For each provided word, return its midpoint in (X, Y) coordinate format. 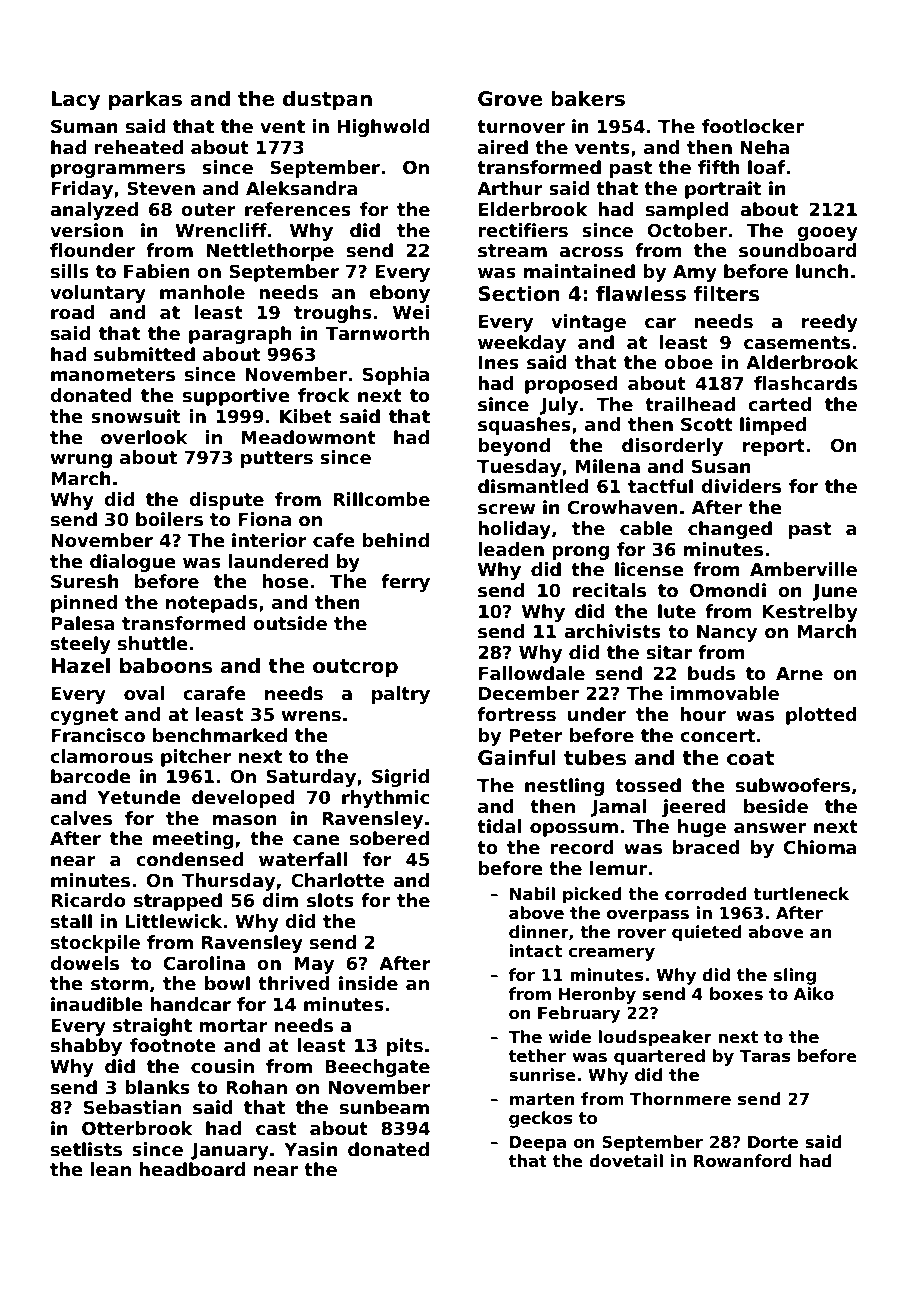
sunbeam (384, 1107)
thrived (294, 983)
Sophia (396, 376)
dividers (741, 486)
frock (323, 395)
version (86, 230)
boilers (169, 519)
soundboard (798, 250)
